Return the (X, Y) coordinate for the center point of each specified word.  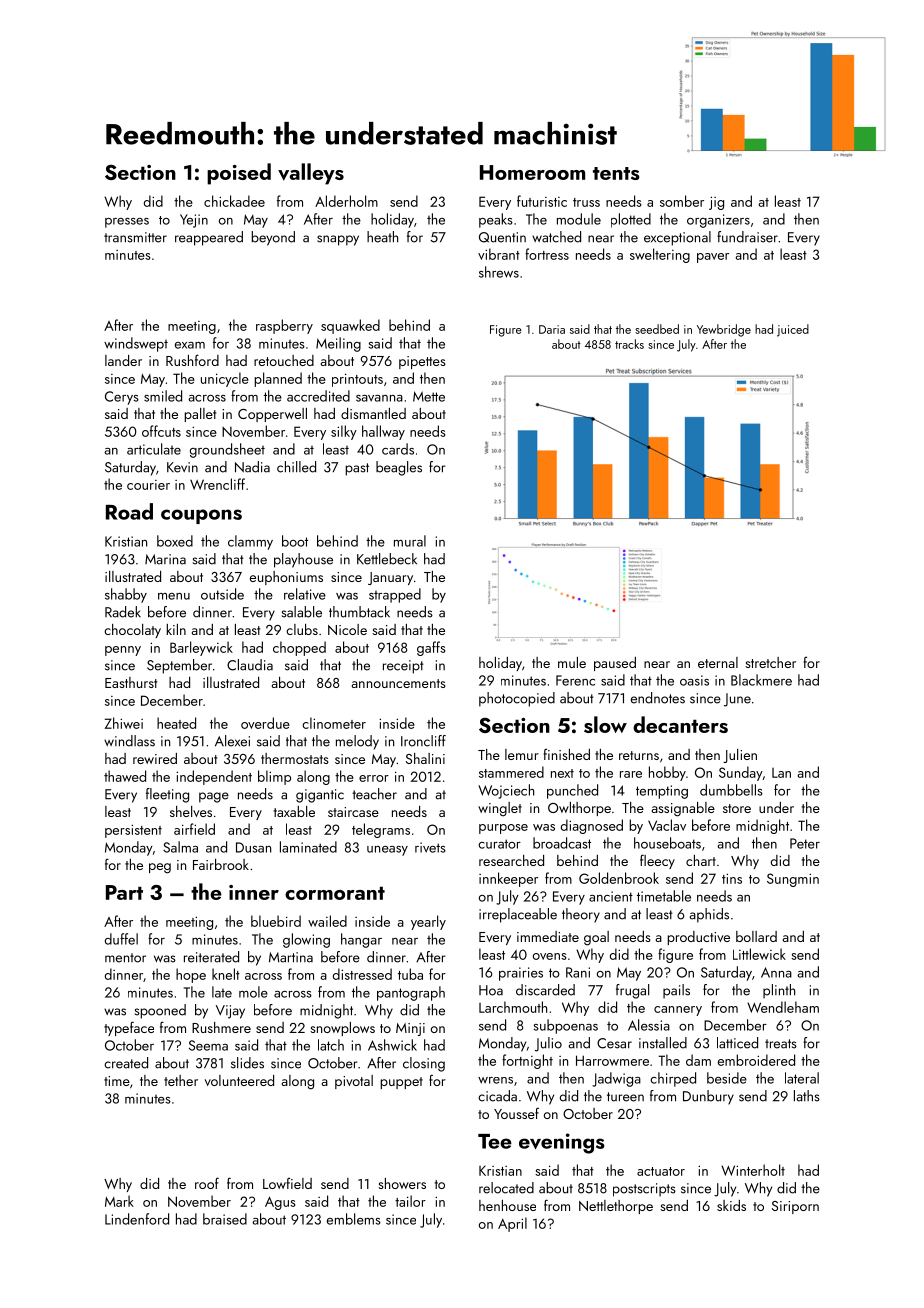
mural (410, 541)
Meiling (338, 344)
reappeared (209, 238)
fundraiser (747, 237)
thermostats (295, 758)
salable (302, 612)
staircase (353, 812)
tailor (410, 1201)
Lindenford (137, 1219)
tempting (662, 792)
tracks (629, 344)
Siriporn (795, 1207)
